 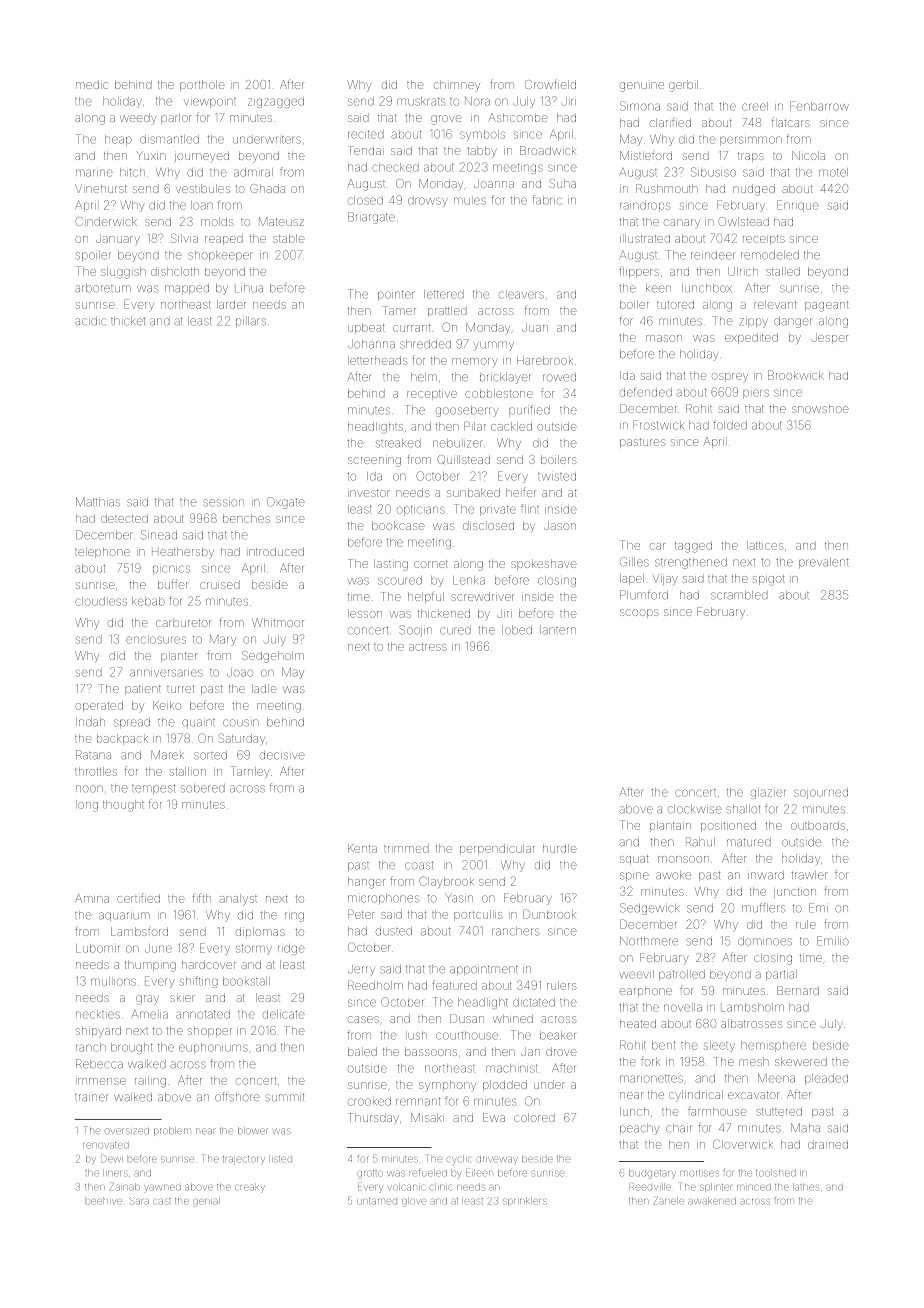 What do you see at coordinates (377, 360) in the document?
I see `letterheads` at bounding box center [377, 360].
